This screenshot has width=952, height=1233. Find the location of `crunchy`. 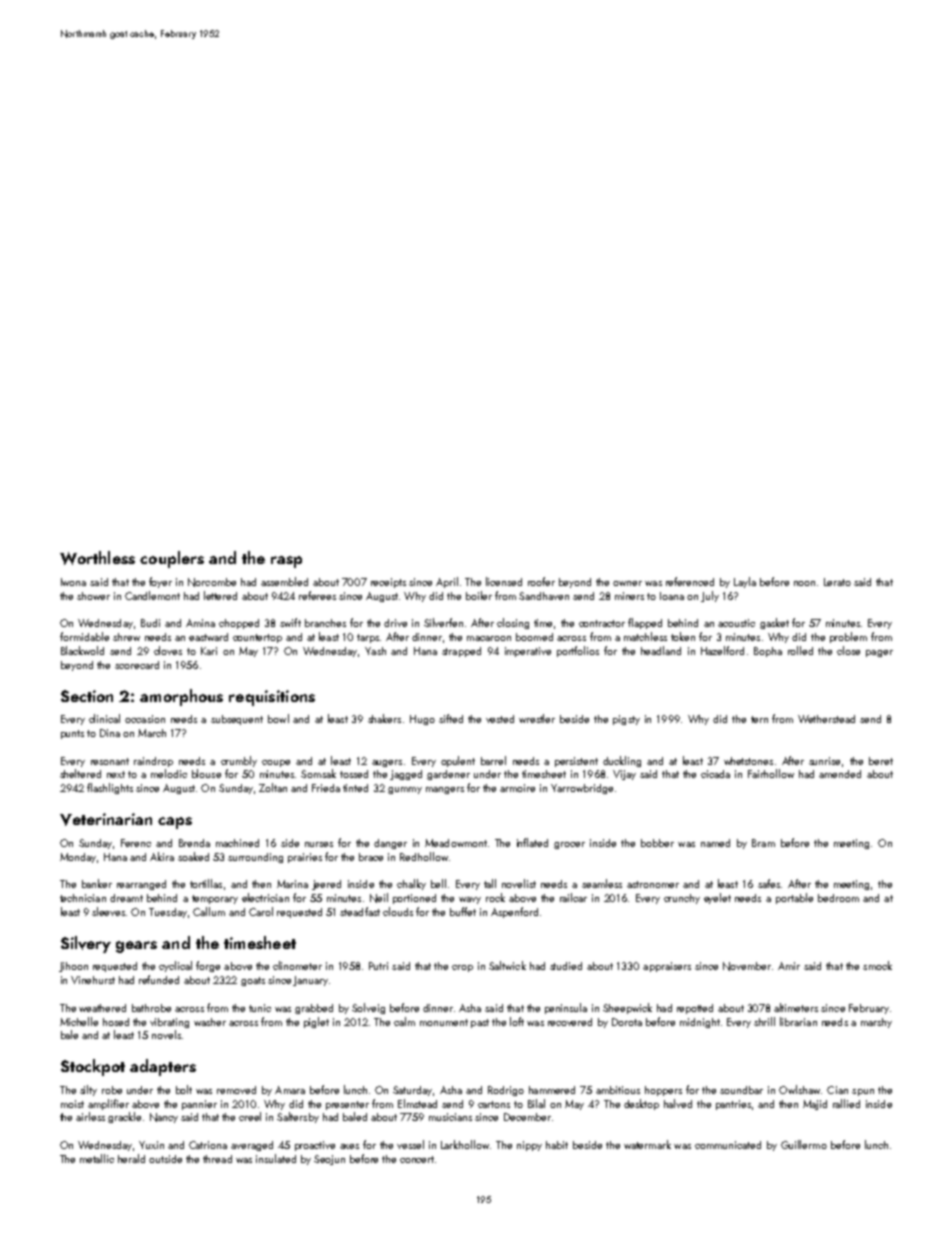

crunchy is located at coordinates (682, 899).
